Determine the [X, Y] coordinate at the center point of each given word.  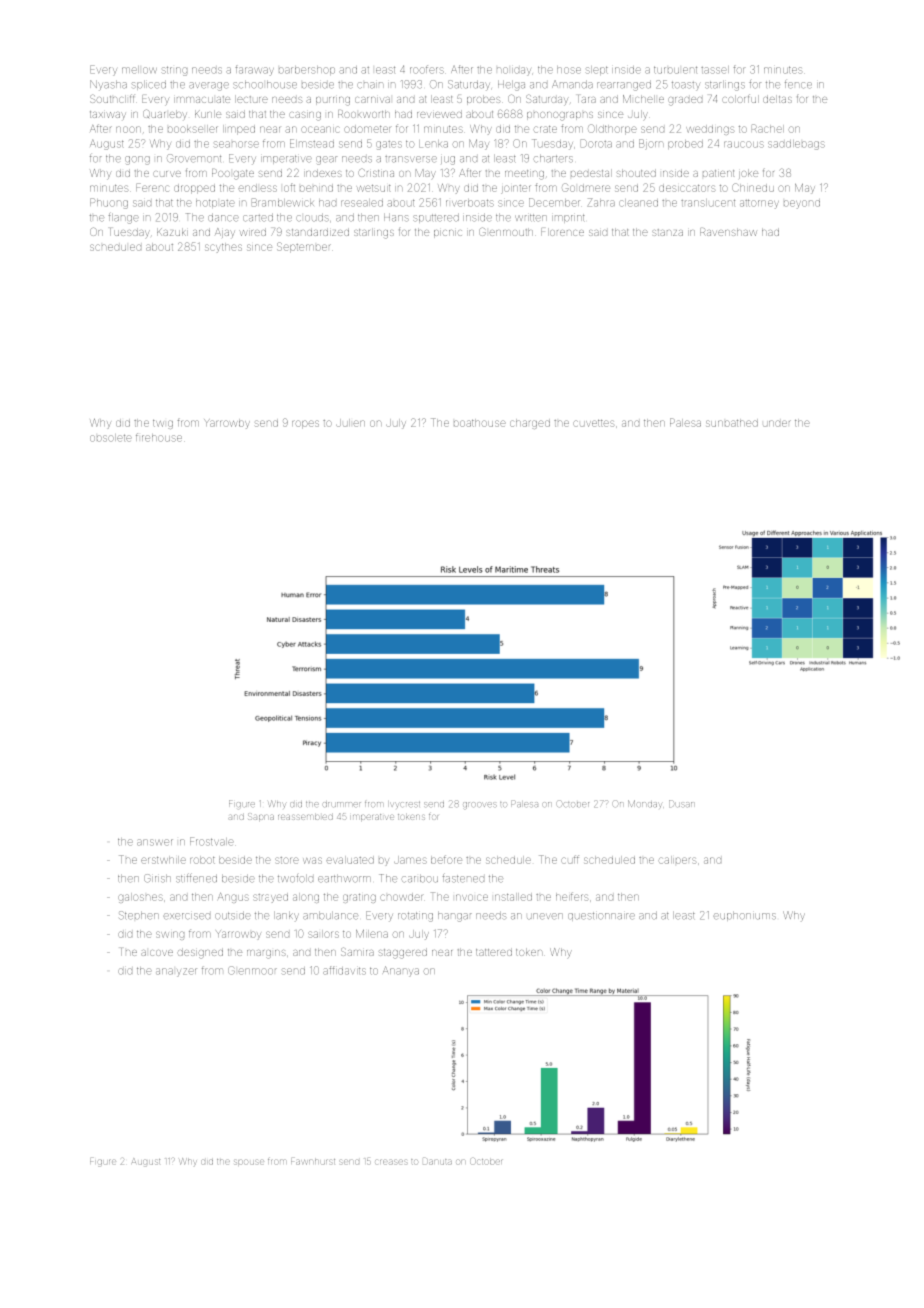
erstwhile [163, 860]
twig [163, 424]
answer [155, 842]
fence [798, 85]
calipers [677, 860]
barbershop [307, 70]
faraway [254, 70]
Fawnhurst [313, 1162]
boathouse [480, 423]
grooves [480, 805]
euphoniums [744, 916]
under [777, 423]
